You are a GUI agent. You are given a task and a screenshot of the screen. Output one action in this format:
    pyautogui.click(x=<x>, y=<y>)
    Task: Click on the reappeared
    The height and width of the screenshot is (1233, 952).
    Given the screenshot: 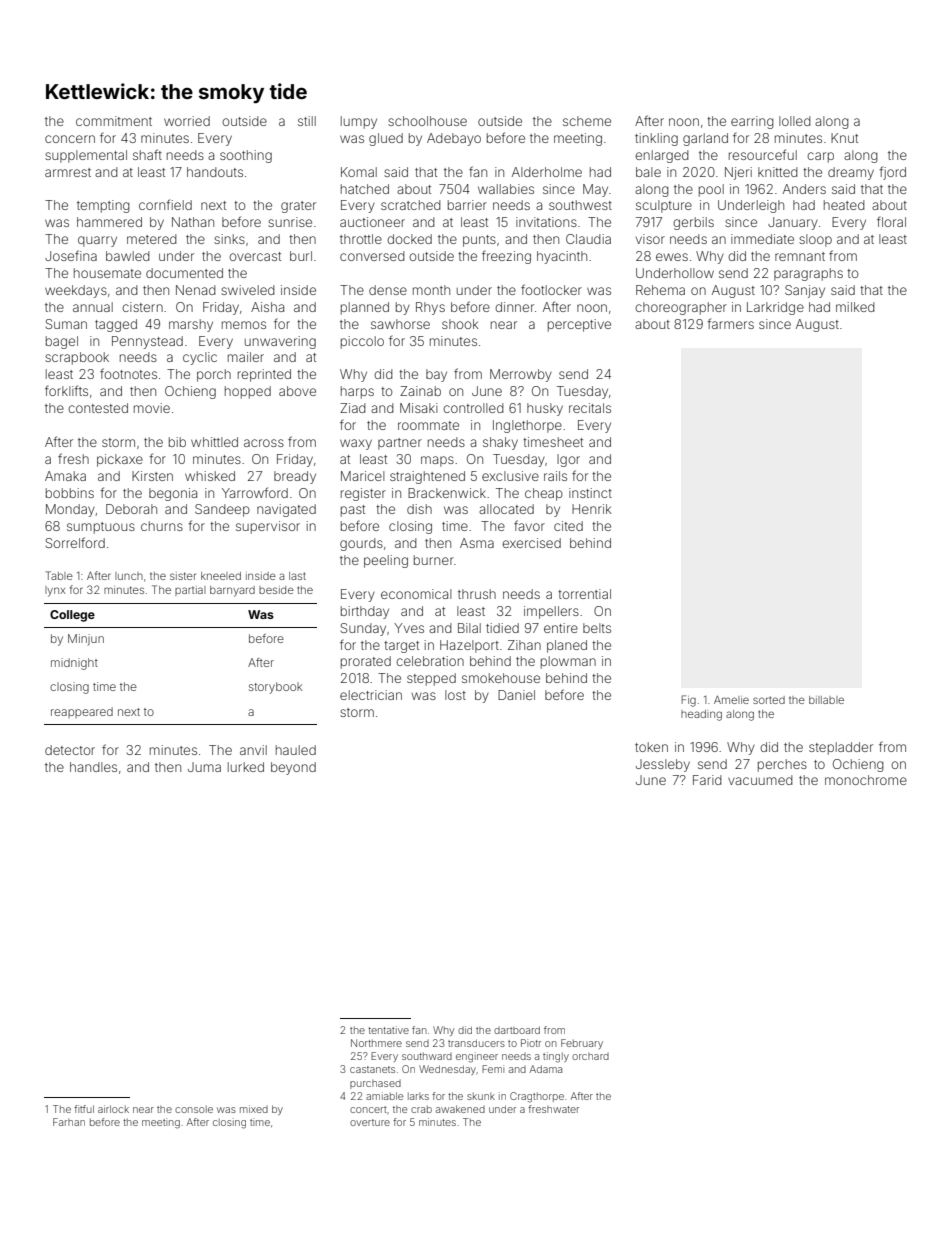 What is the action you would take?
    pyautogui.click(x=82, y=712)
